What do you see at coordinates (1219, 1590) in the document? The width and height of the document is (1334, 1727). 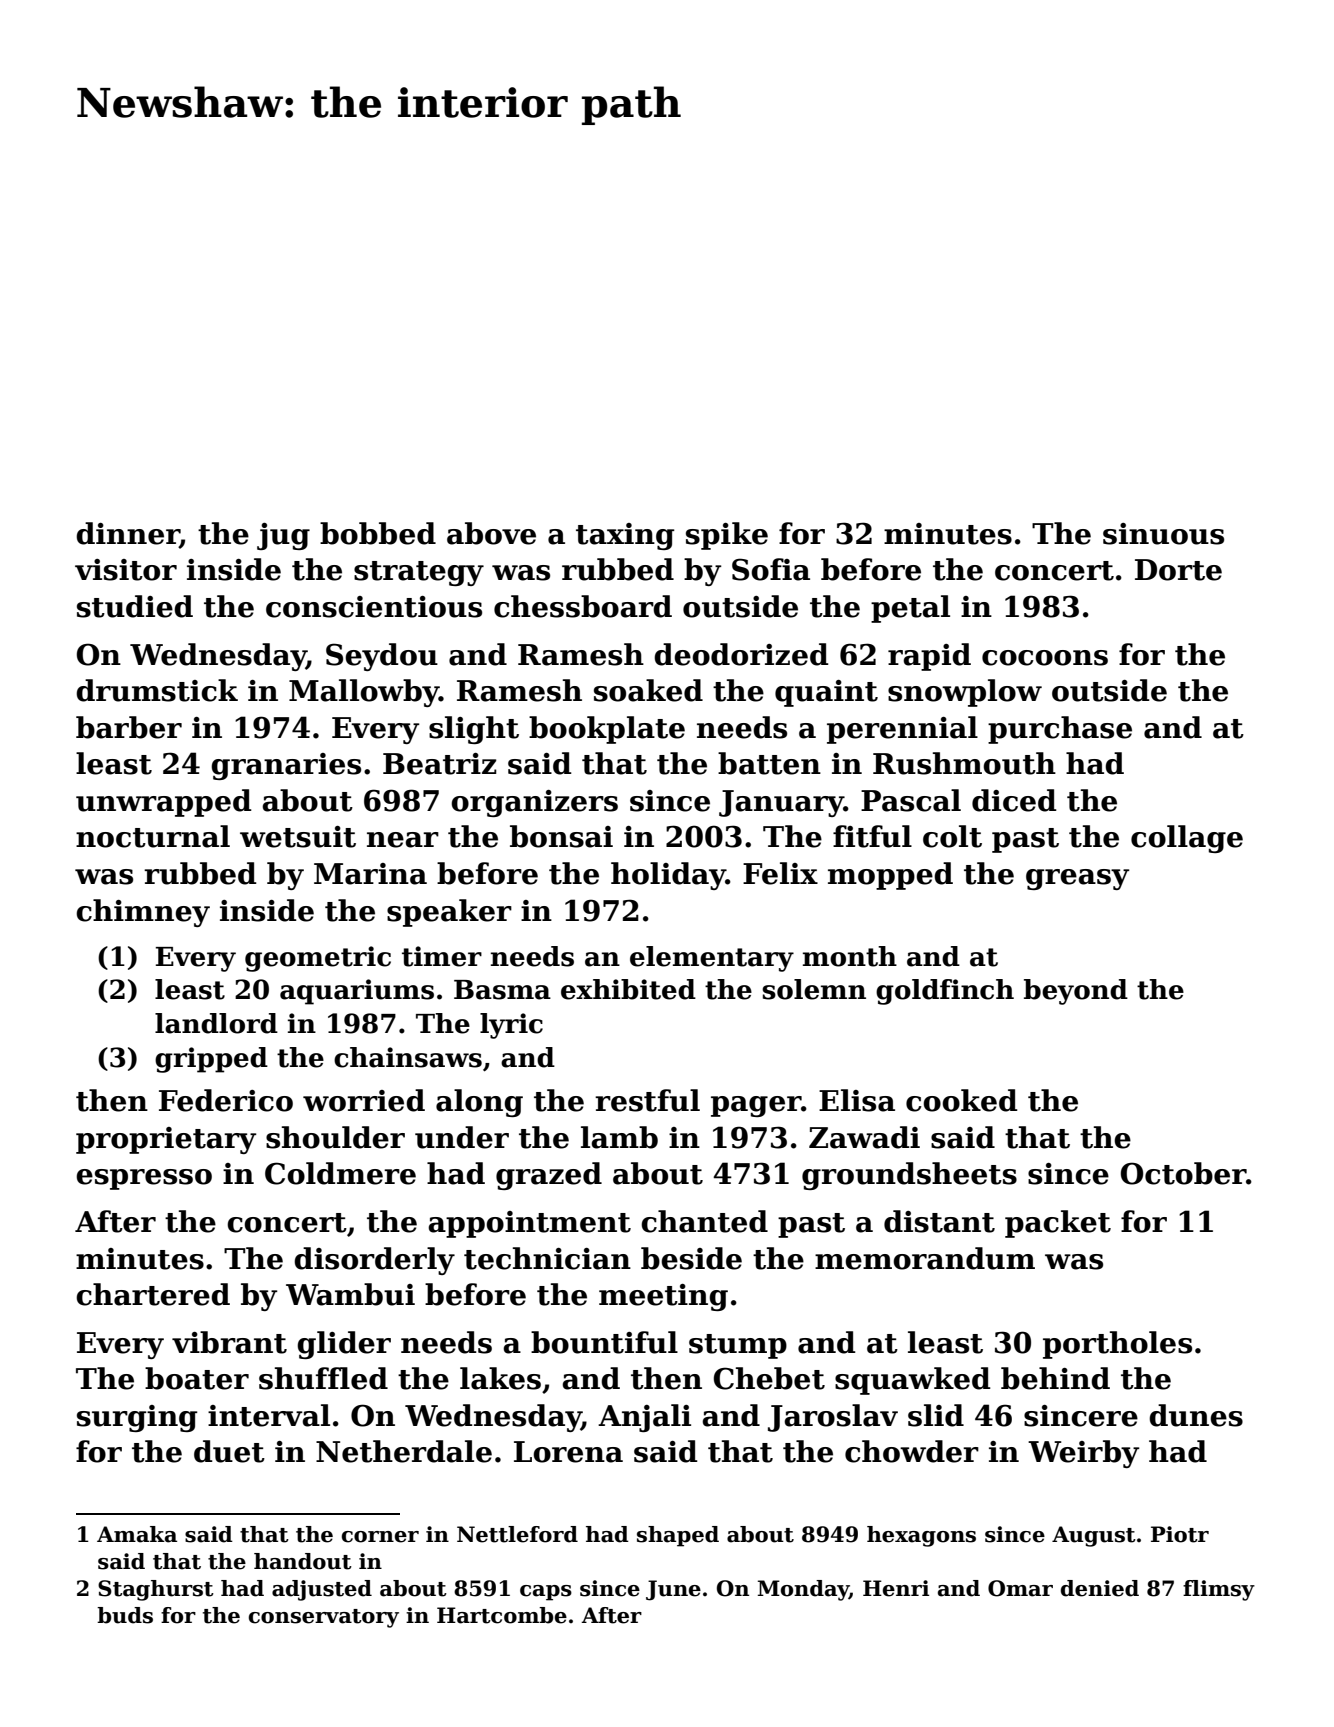 I see `flimsy` at bounding box center [1219, 1590].
